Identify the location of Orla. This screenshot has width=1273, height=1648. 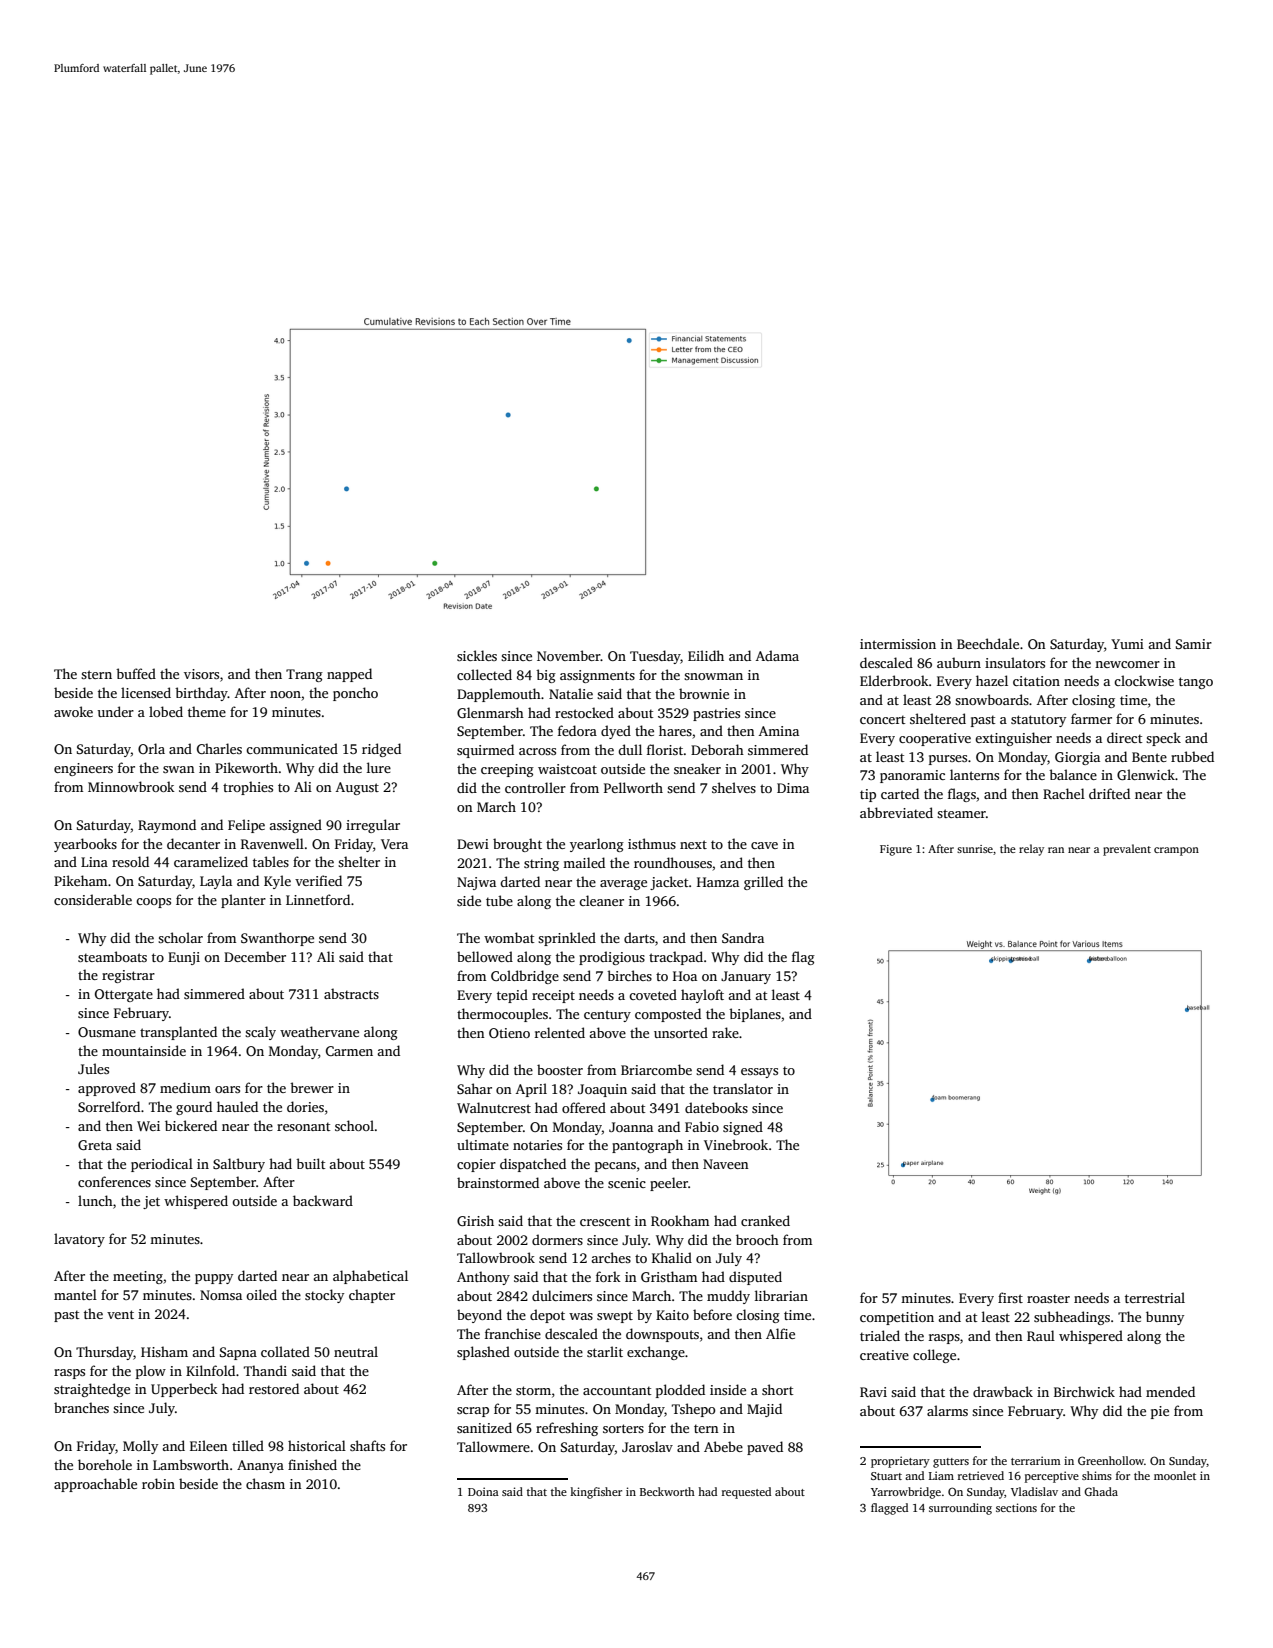
(151, 748).
